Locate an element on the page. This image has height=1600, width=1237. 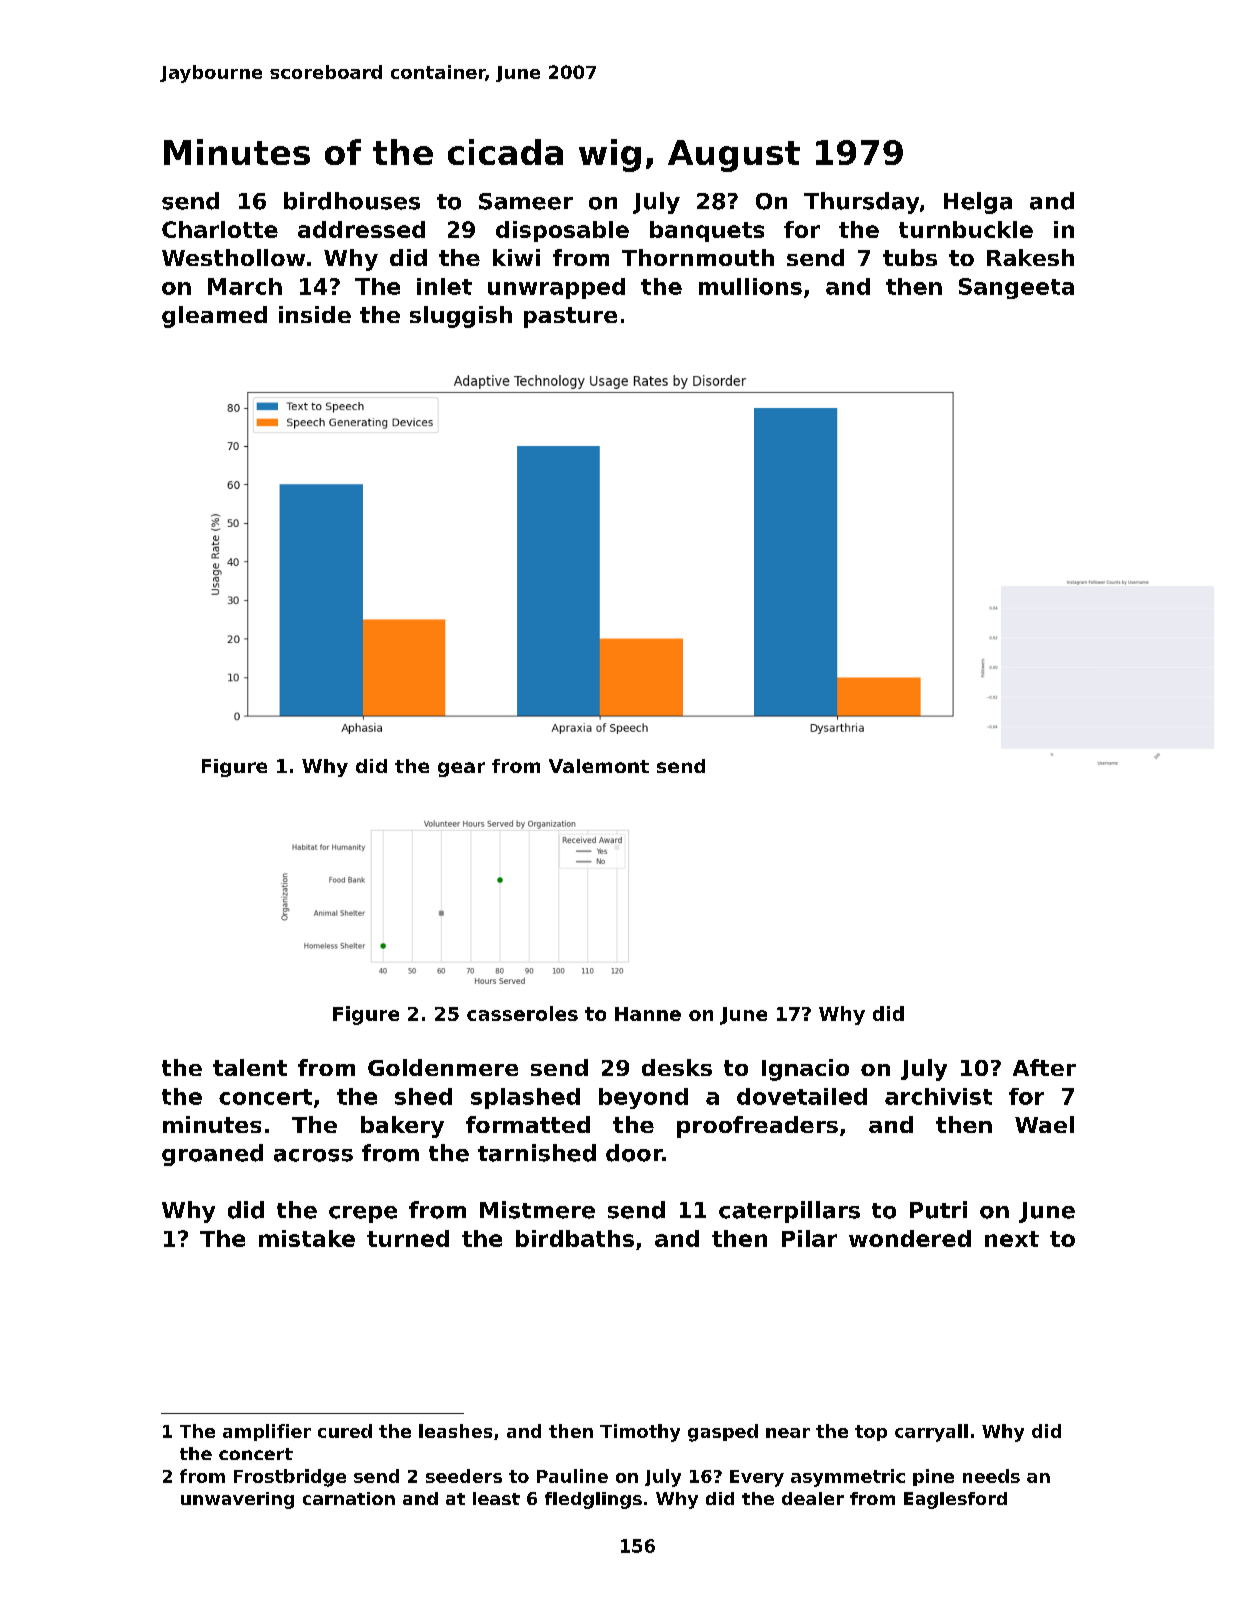
cured is located at coordinates (345, 1431).
